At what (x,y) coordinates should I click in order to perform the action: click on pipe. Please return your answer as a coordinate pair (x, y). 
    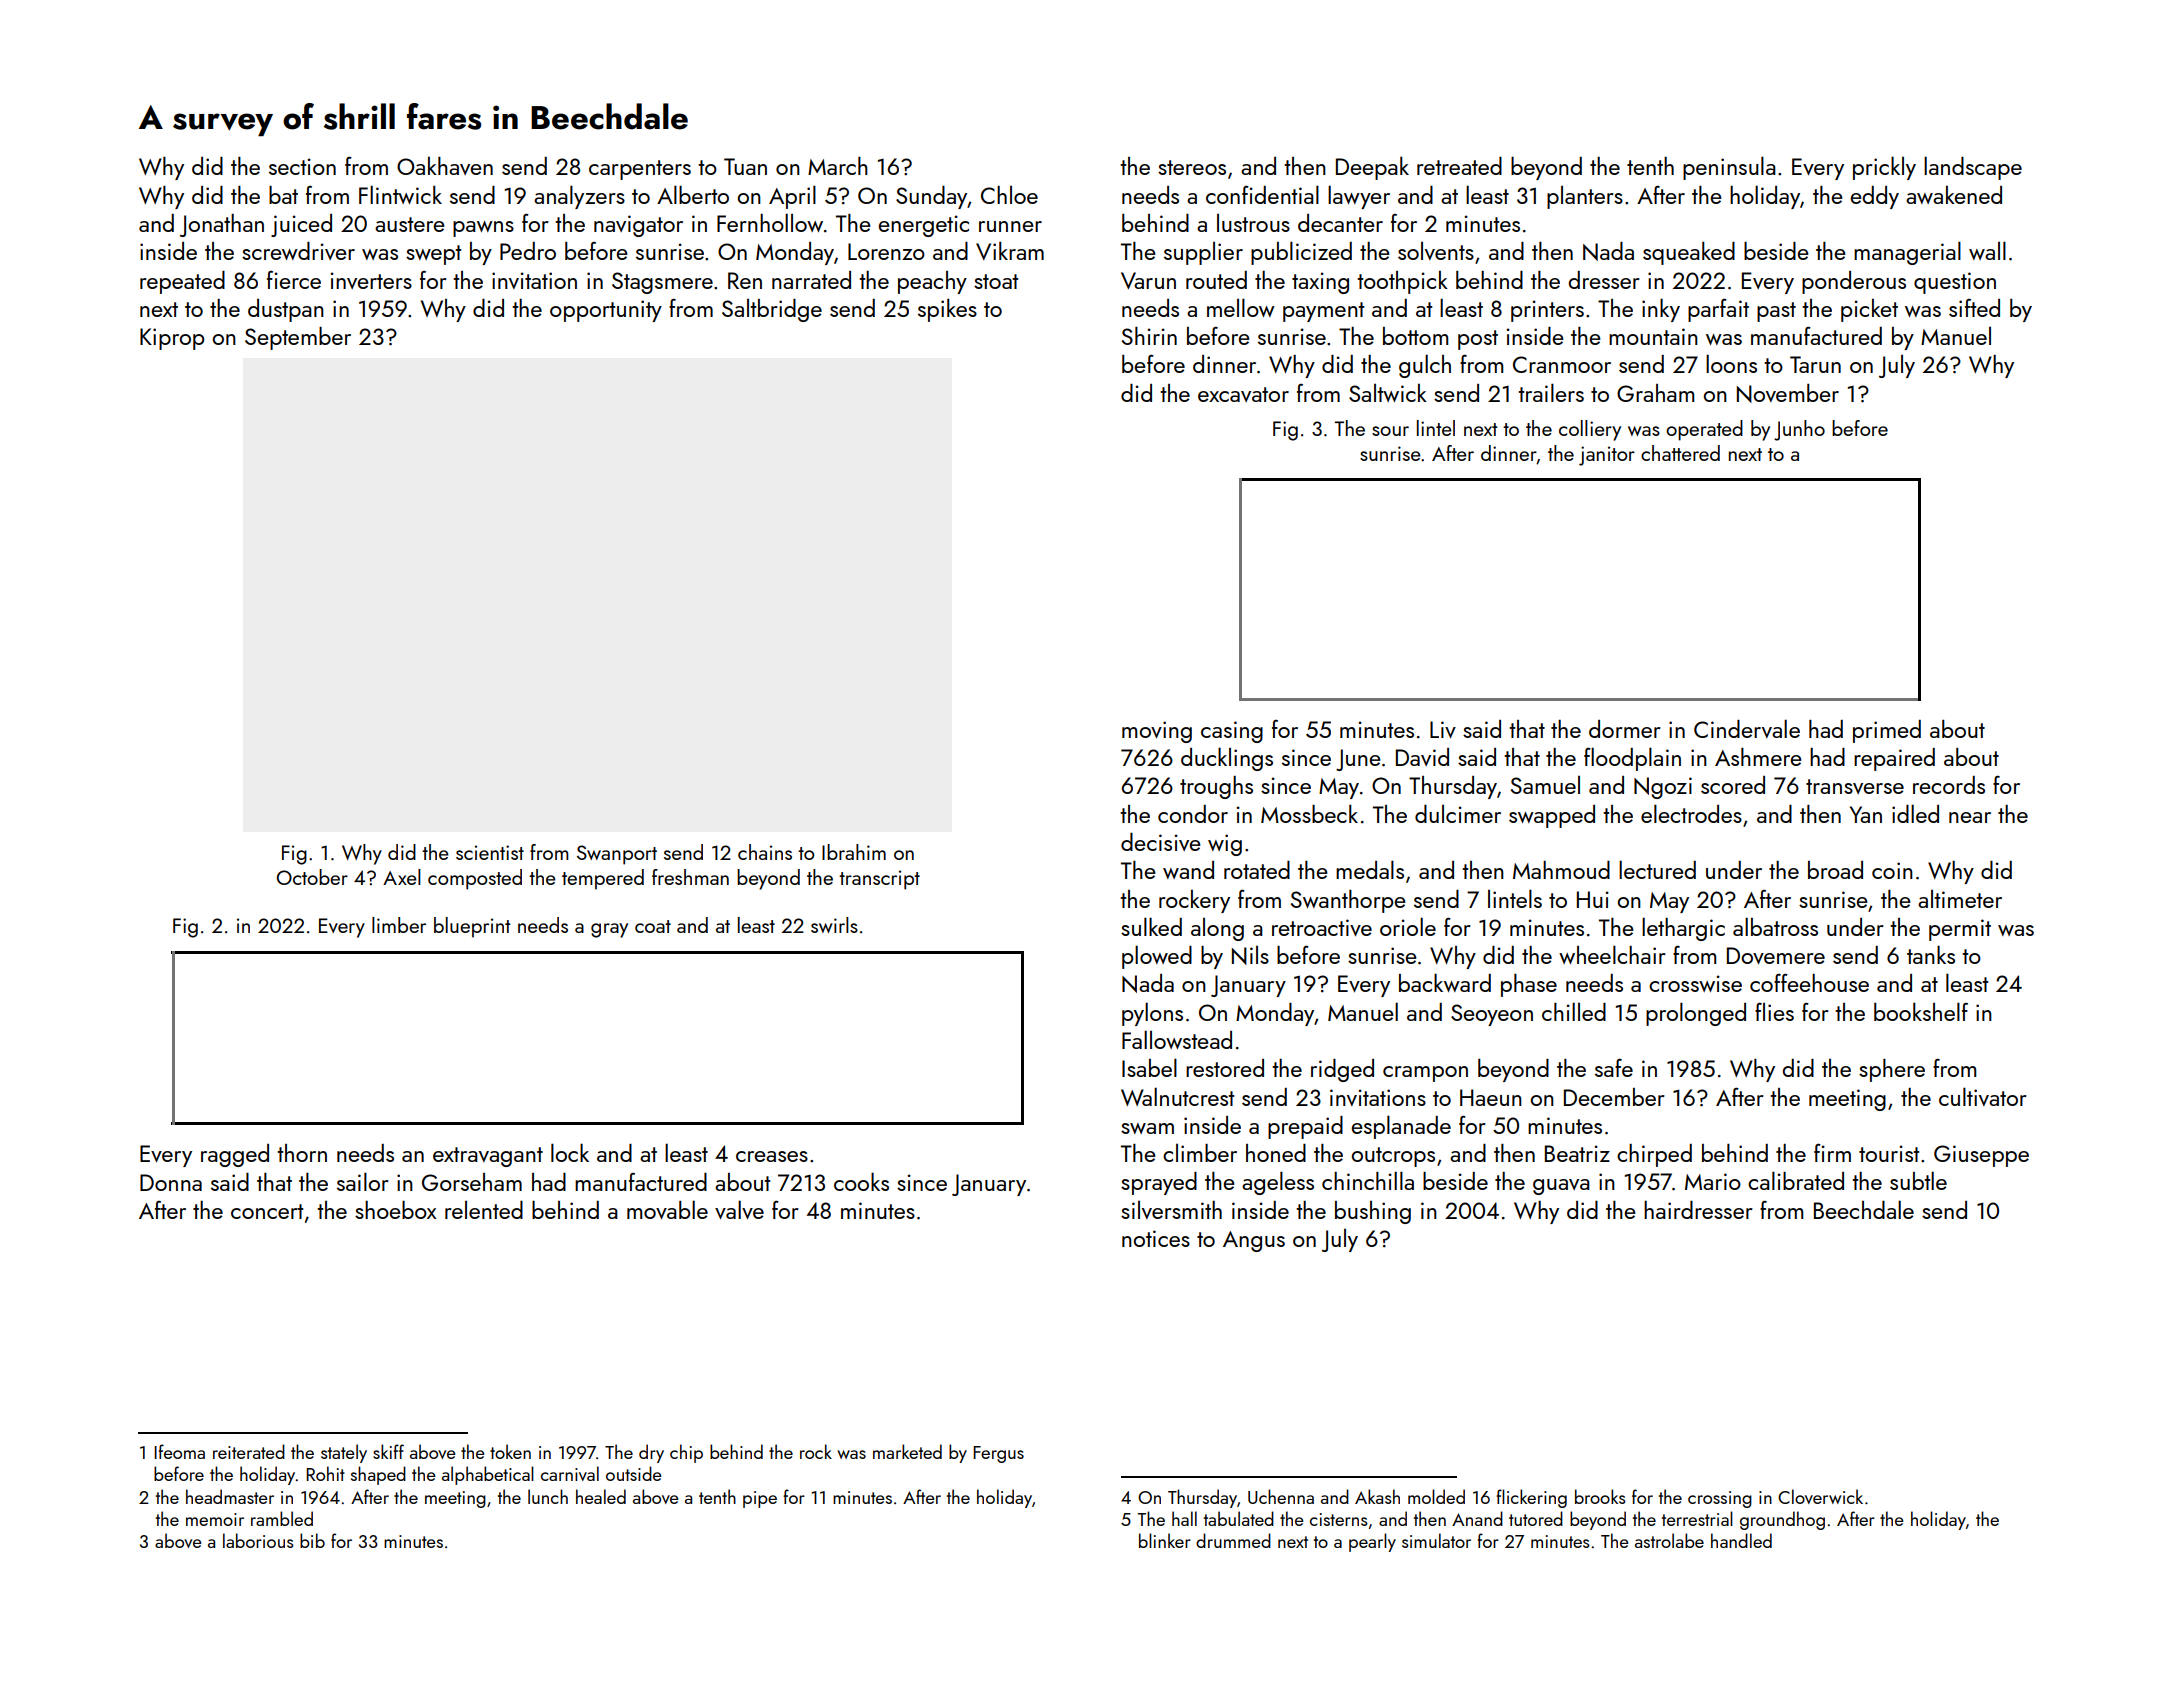
    Looking at the image, I should click on (760, 1499).
